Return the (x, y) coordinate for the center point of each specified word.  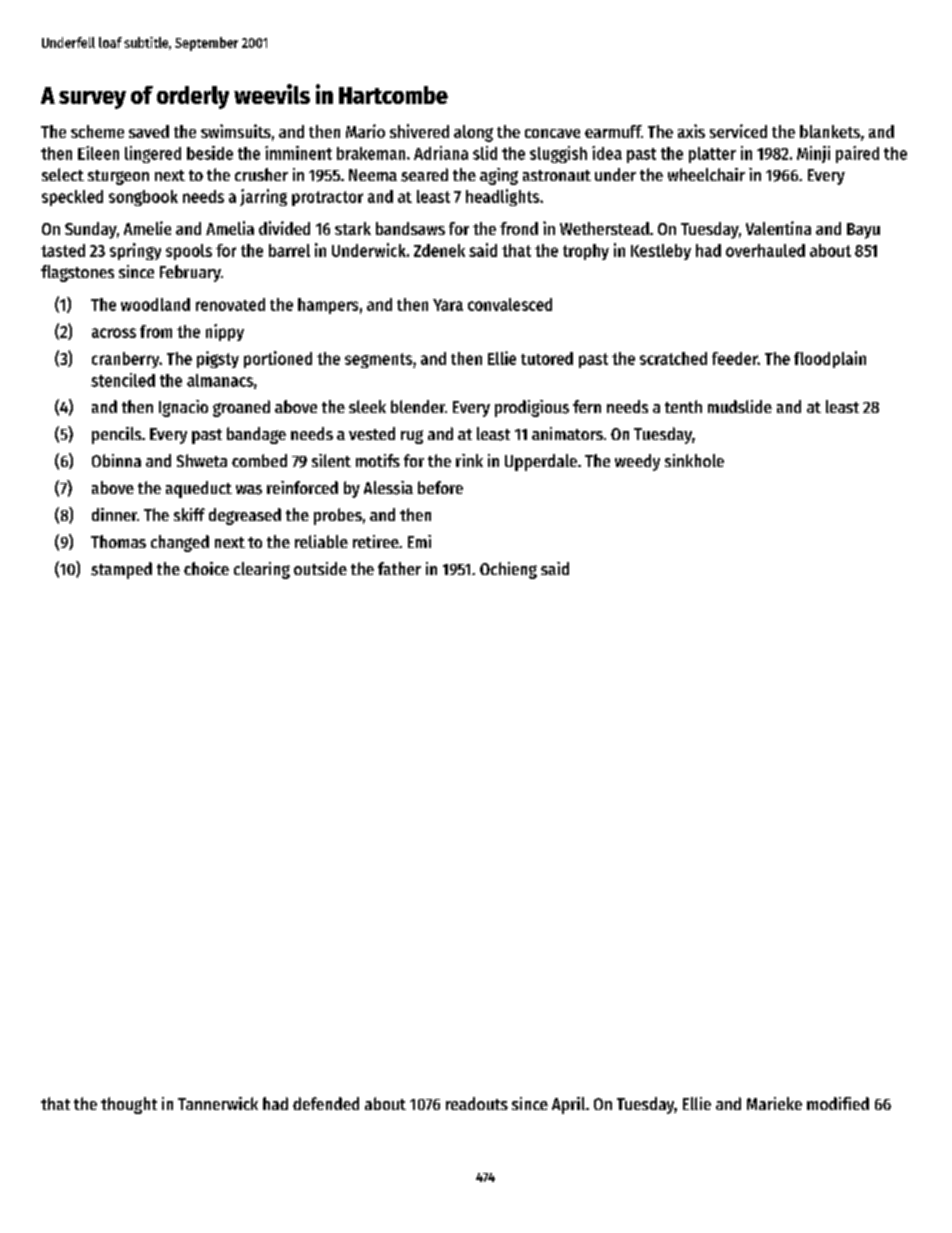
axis (691, 131)
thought (129, 1105)
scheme (97, 131)
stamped (121, 570)
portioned (278, 359)
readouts (477, 1103)
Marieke (774, 1103)
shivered (419, 131)
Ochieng (508, 570)
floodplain (830, 359)
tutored (547, 358)
